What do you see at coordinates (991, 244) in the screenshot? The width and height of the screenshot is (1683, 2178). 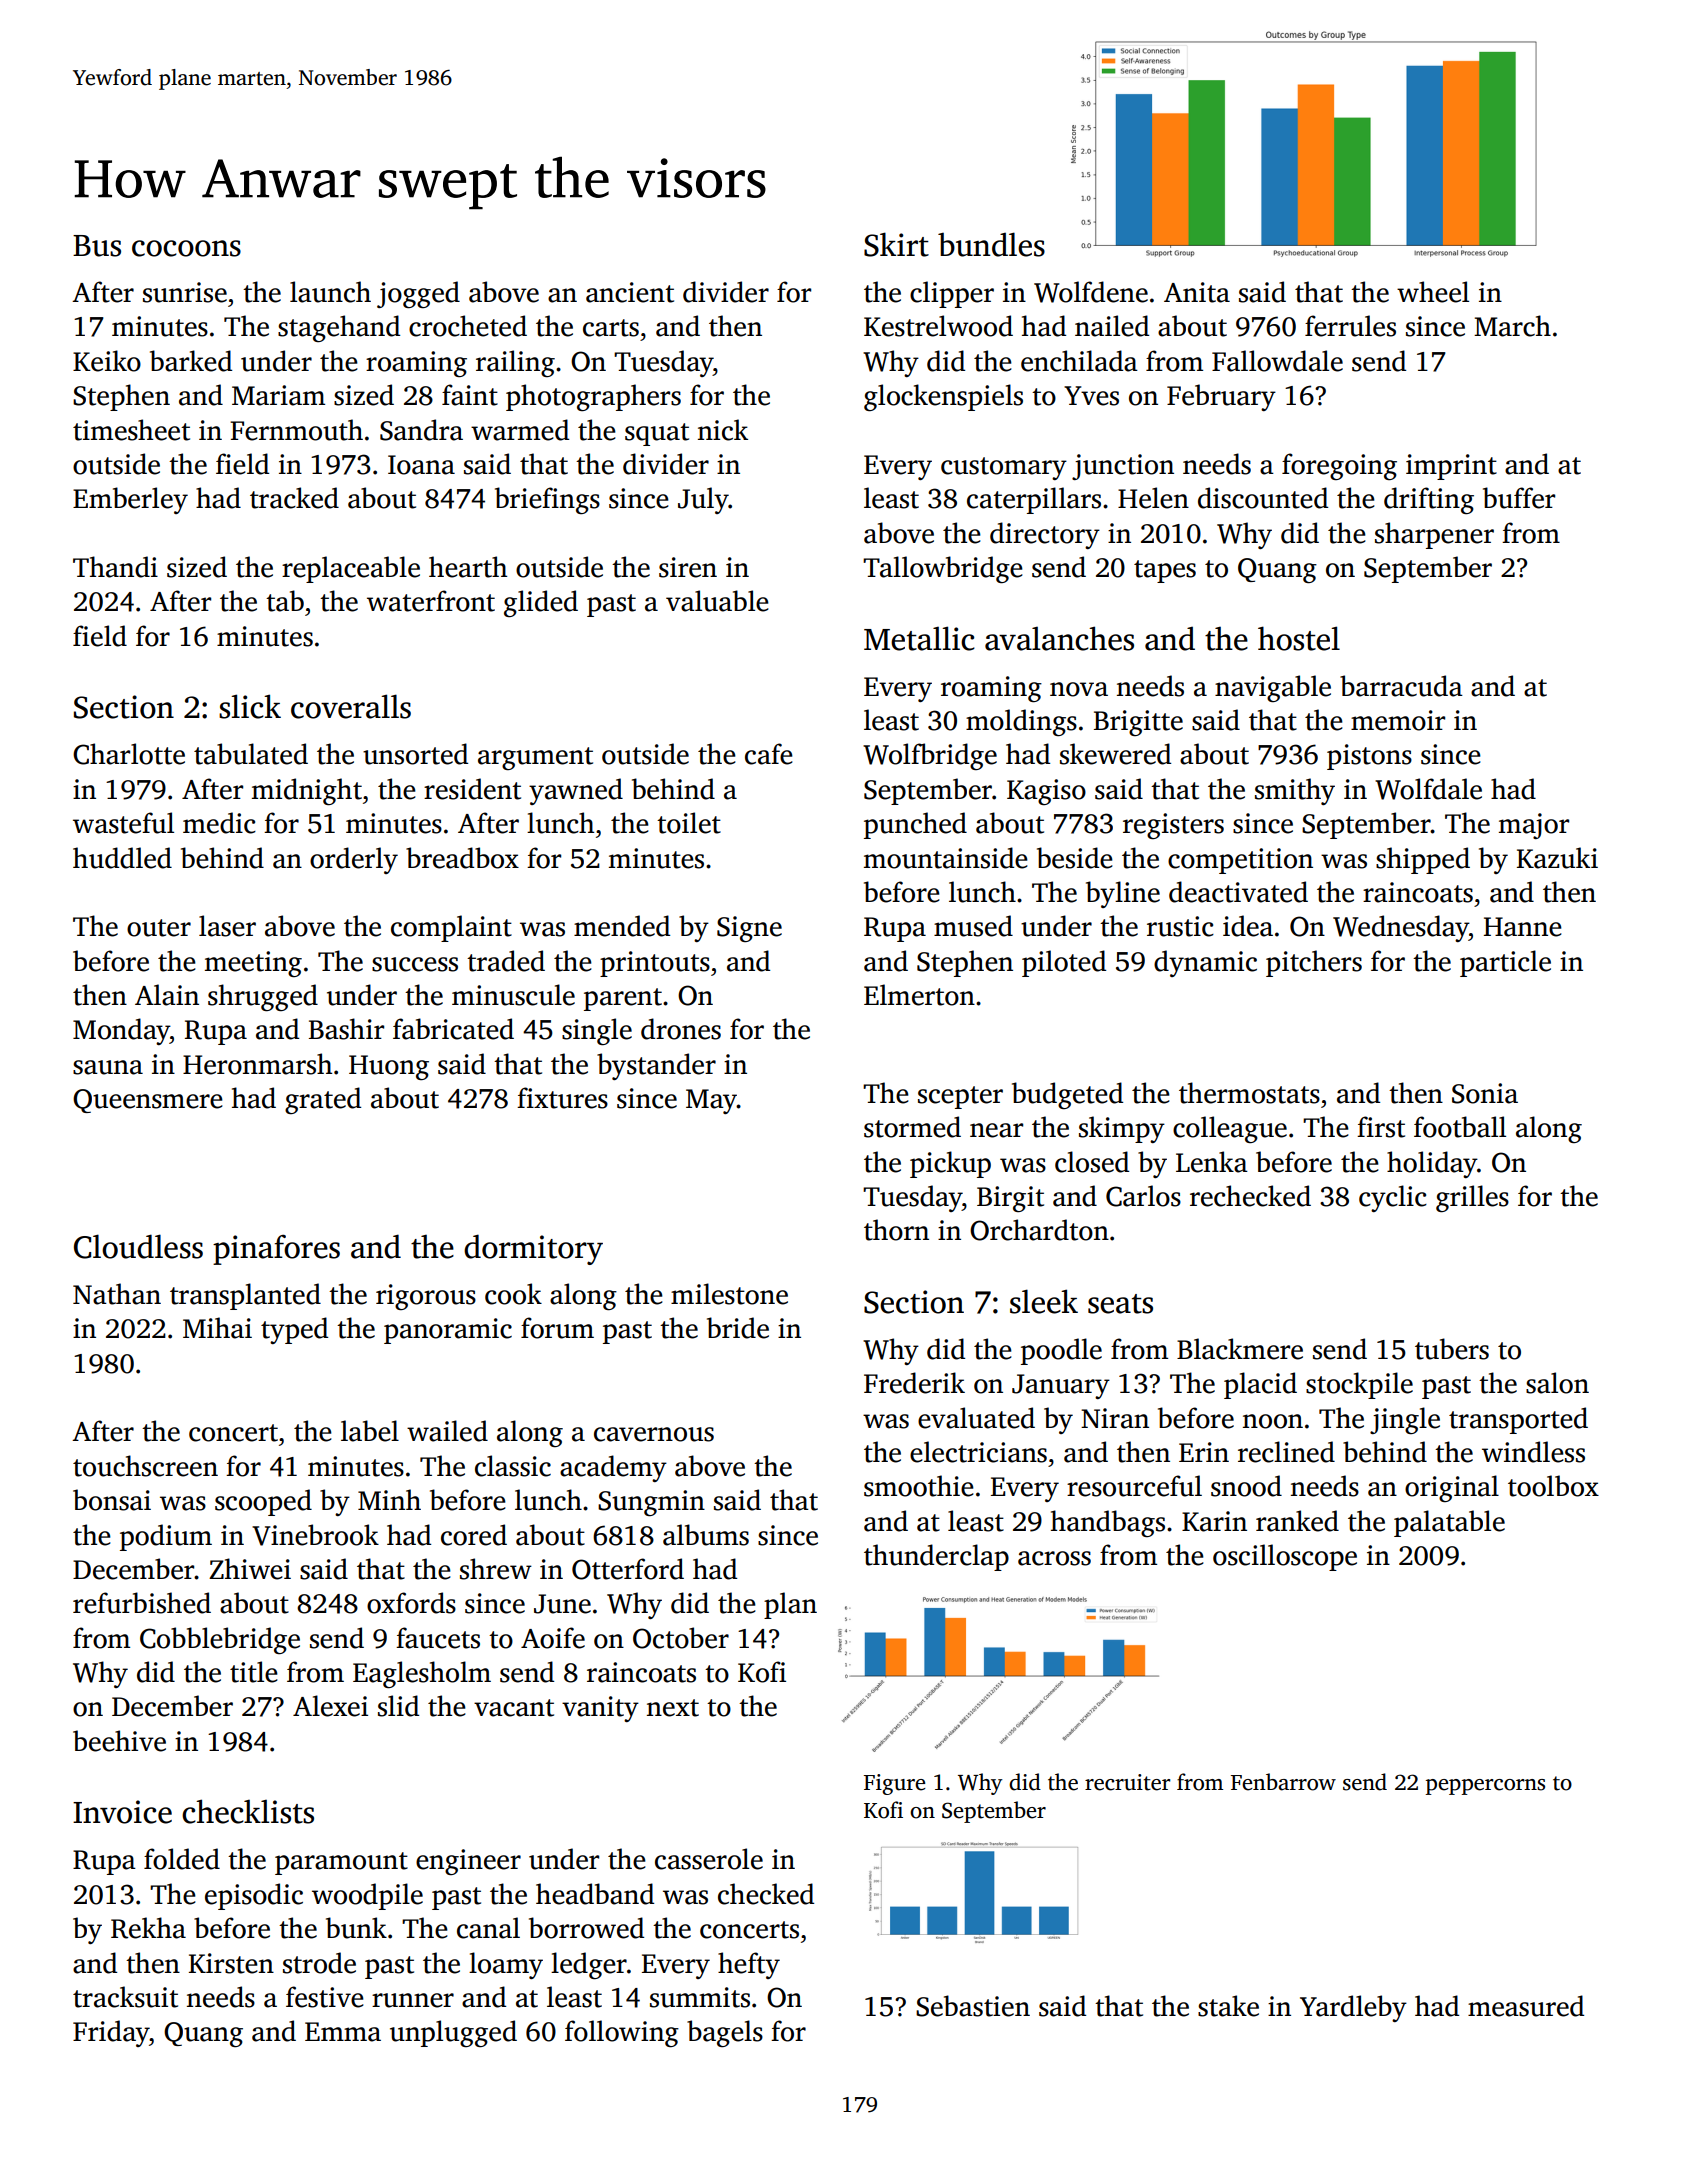 I see `bundles` at bounding box center [991, 244].
